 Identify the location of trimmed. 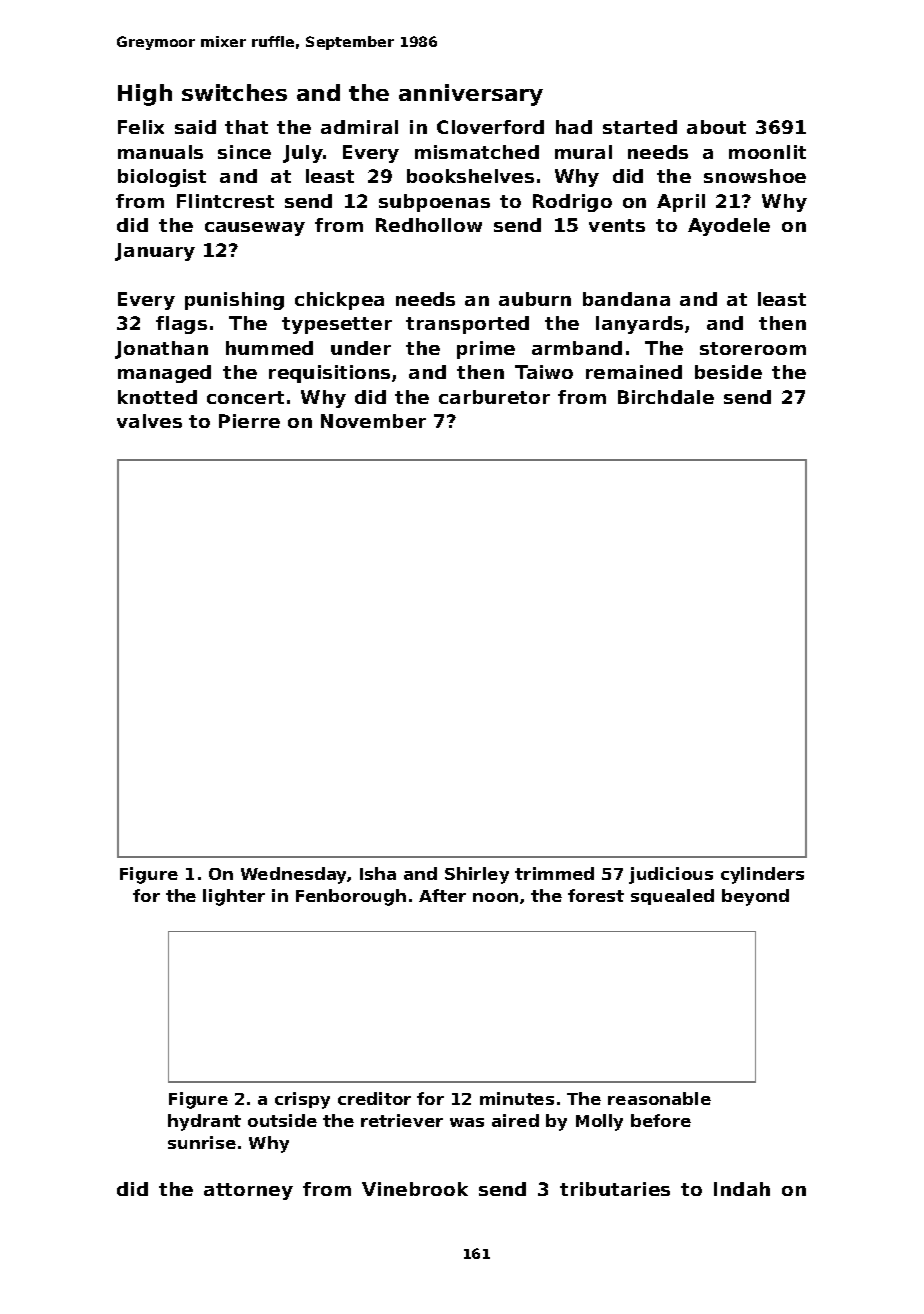
(554, 873).
